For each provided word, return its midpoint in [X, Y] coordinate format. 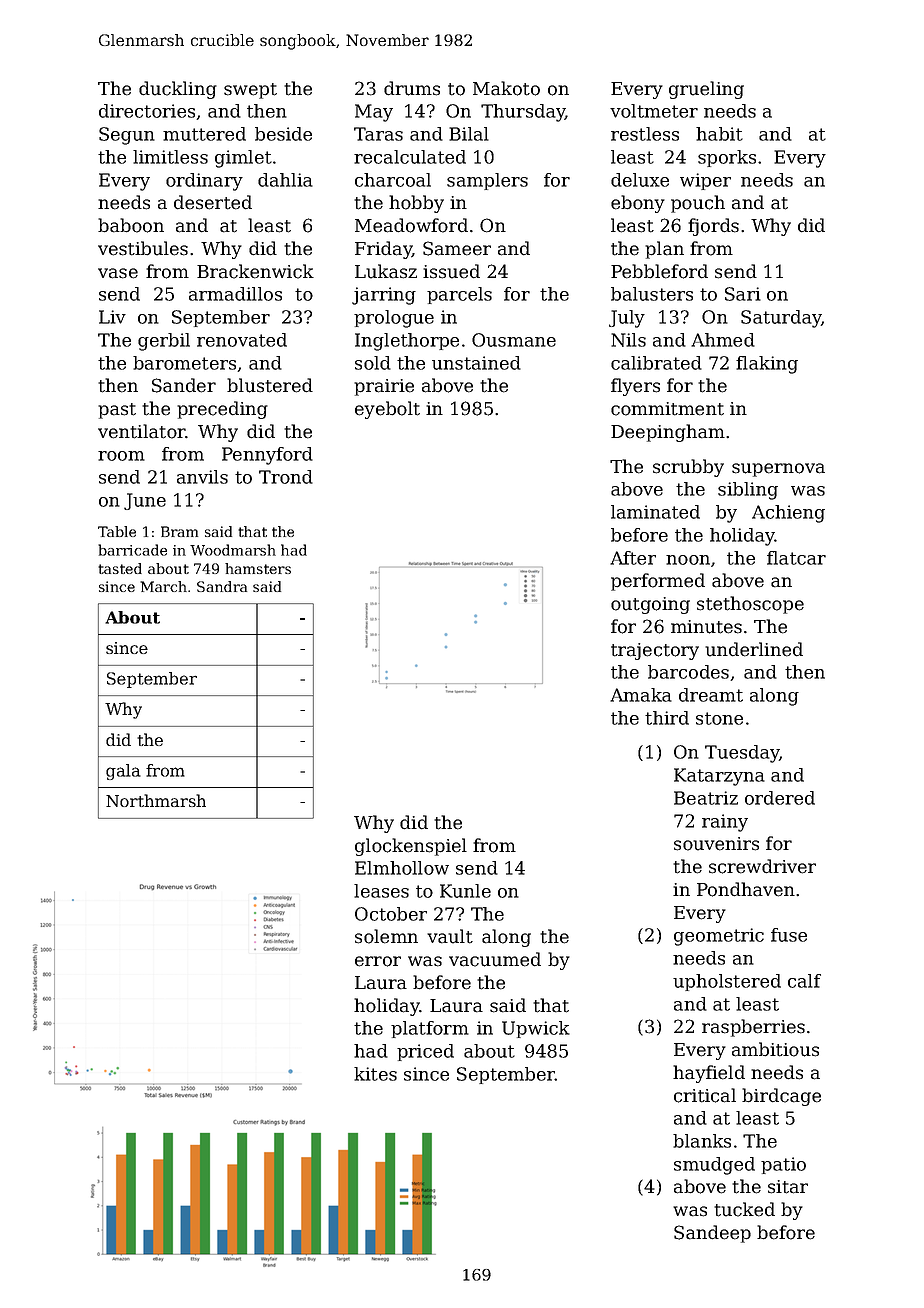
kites [375, 1074]
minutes [706, 627]
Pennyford [267, 456]
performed [658, 582]
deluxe [640, 180]
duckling [178, 90]
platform [430, 1029]
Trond [286, 477]
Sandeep [712, 1234]
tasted [120, 568]
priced [425, 1052]
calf [804, 981]
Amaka [641, 695]
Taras [378, 134]
